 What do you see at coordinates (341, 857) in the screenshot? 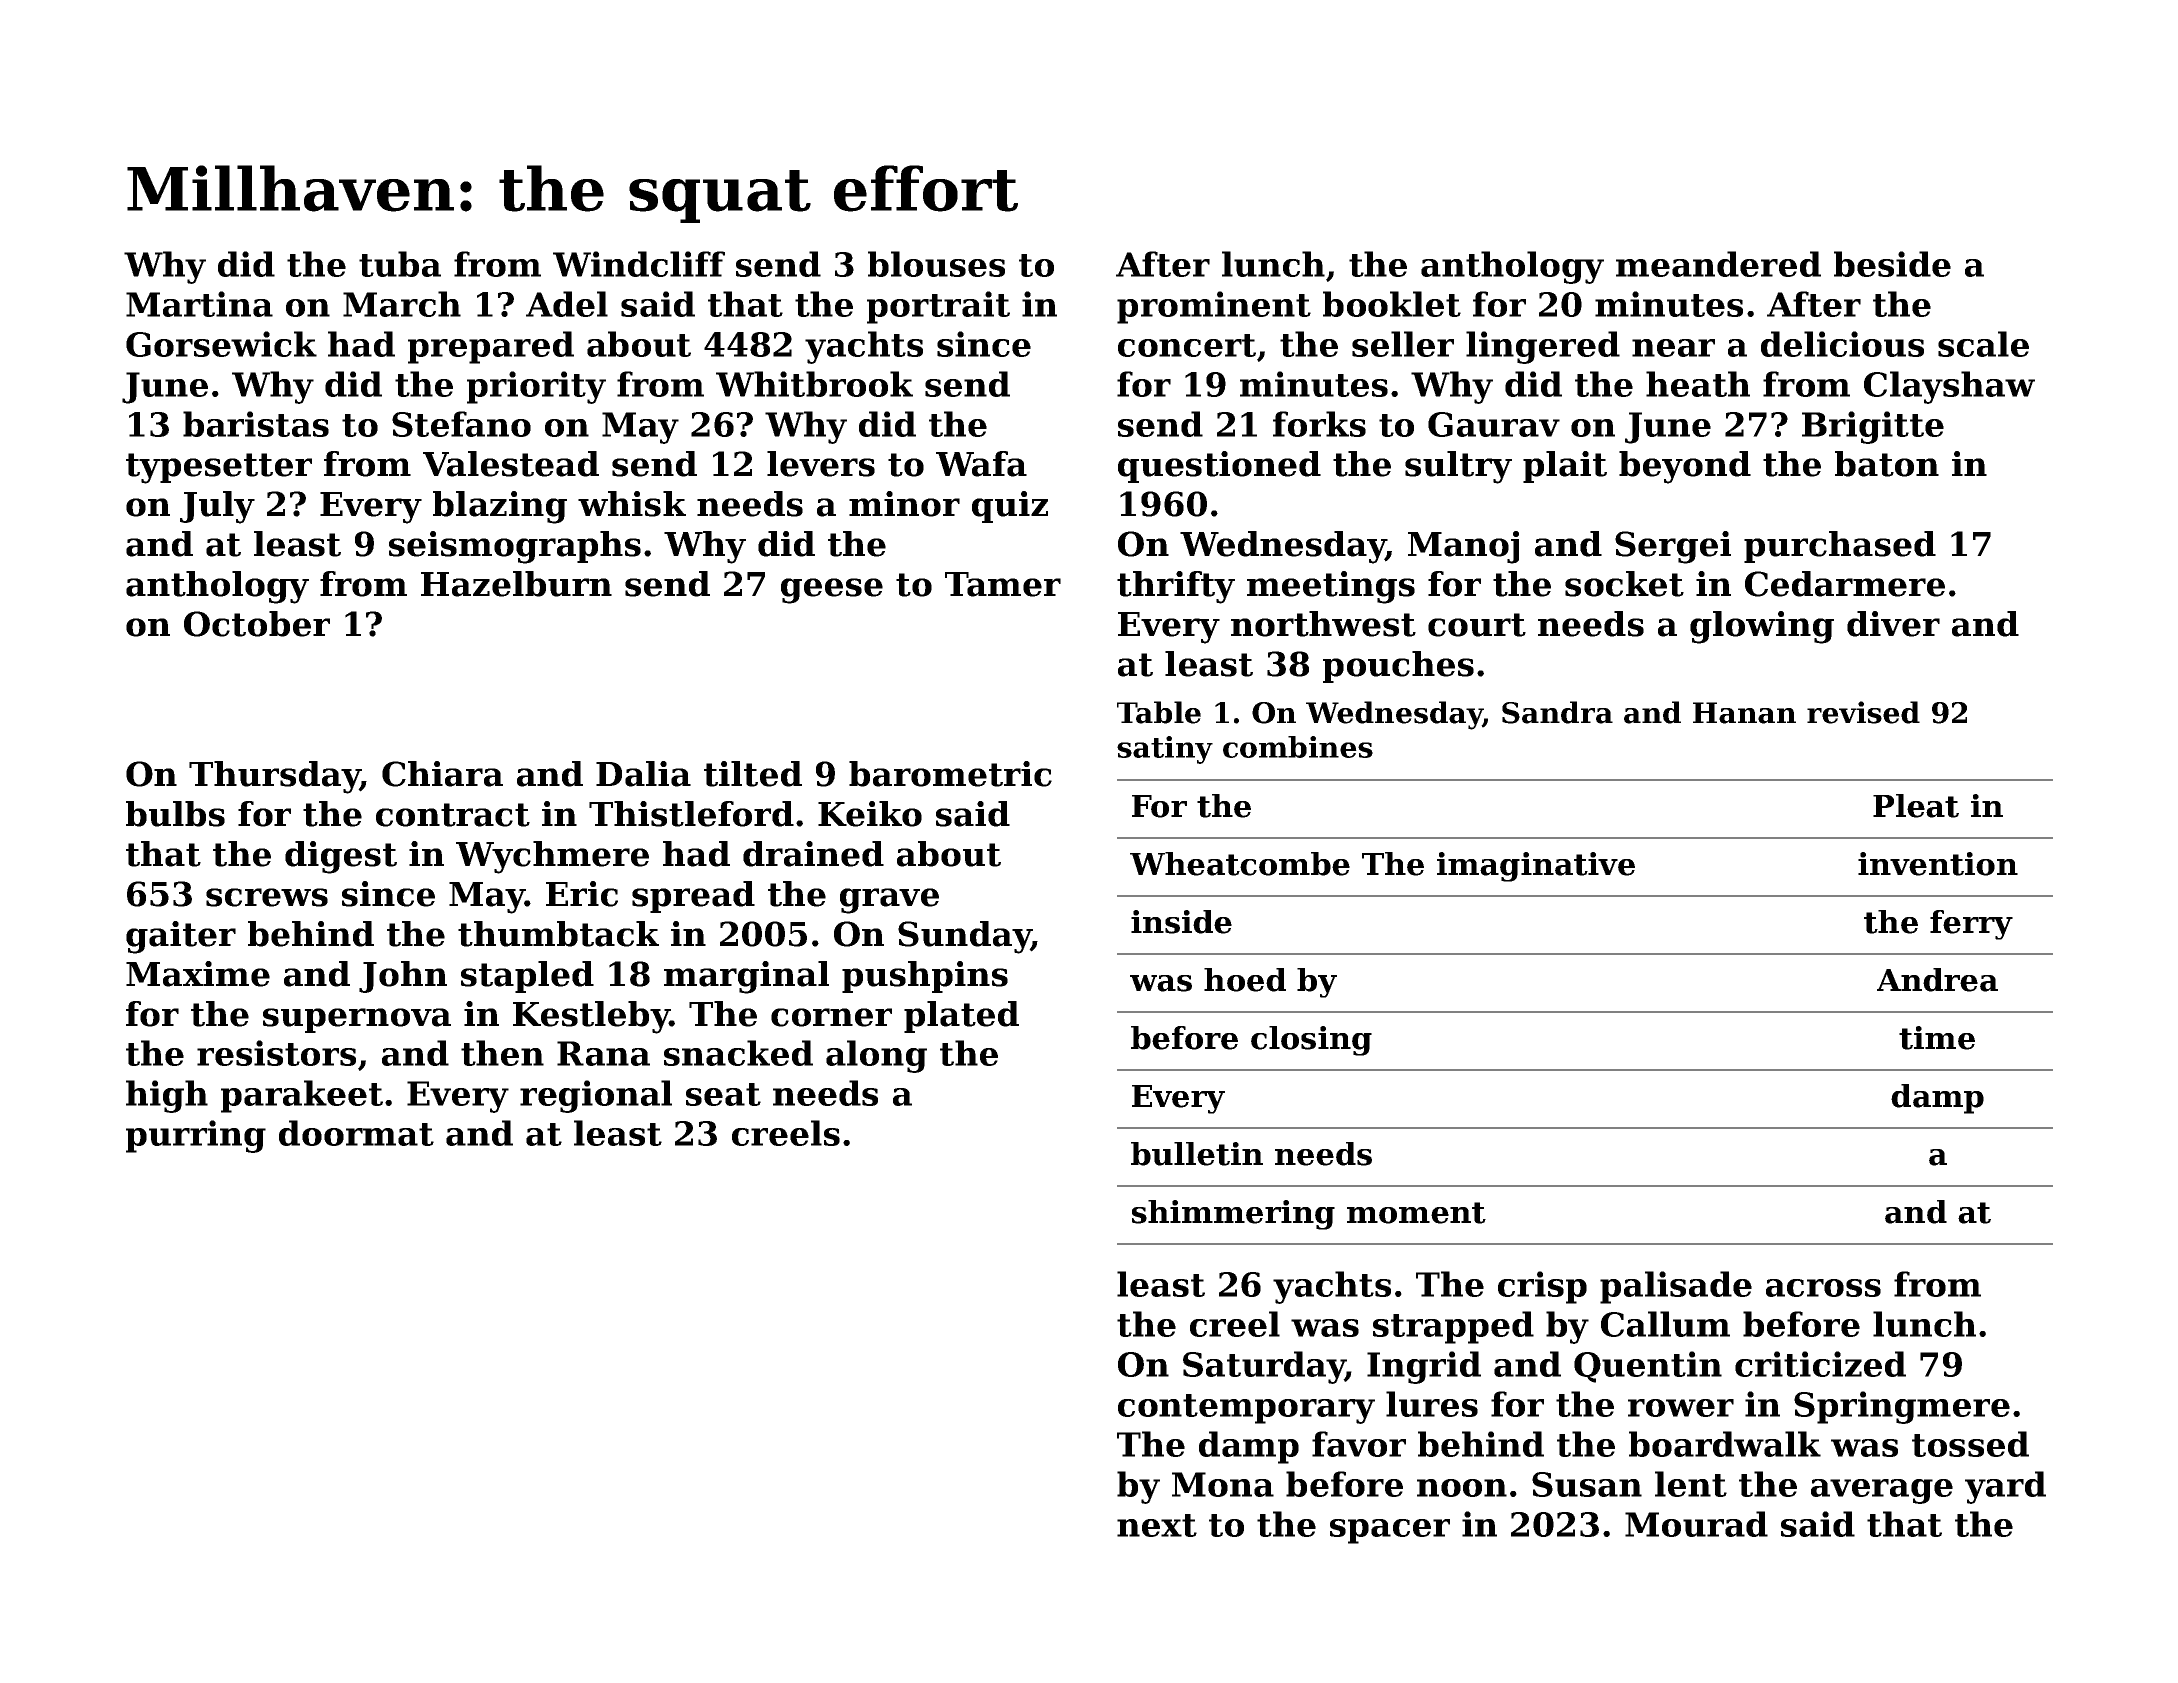
I see `digest` at bounding box center [341, 857].
